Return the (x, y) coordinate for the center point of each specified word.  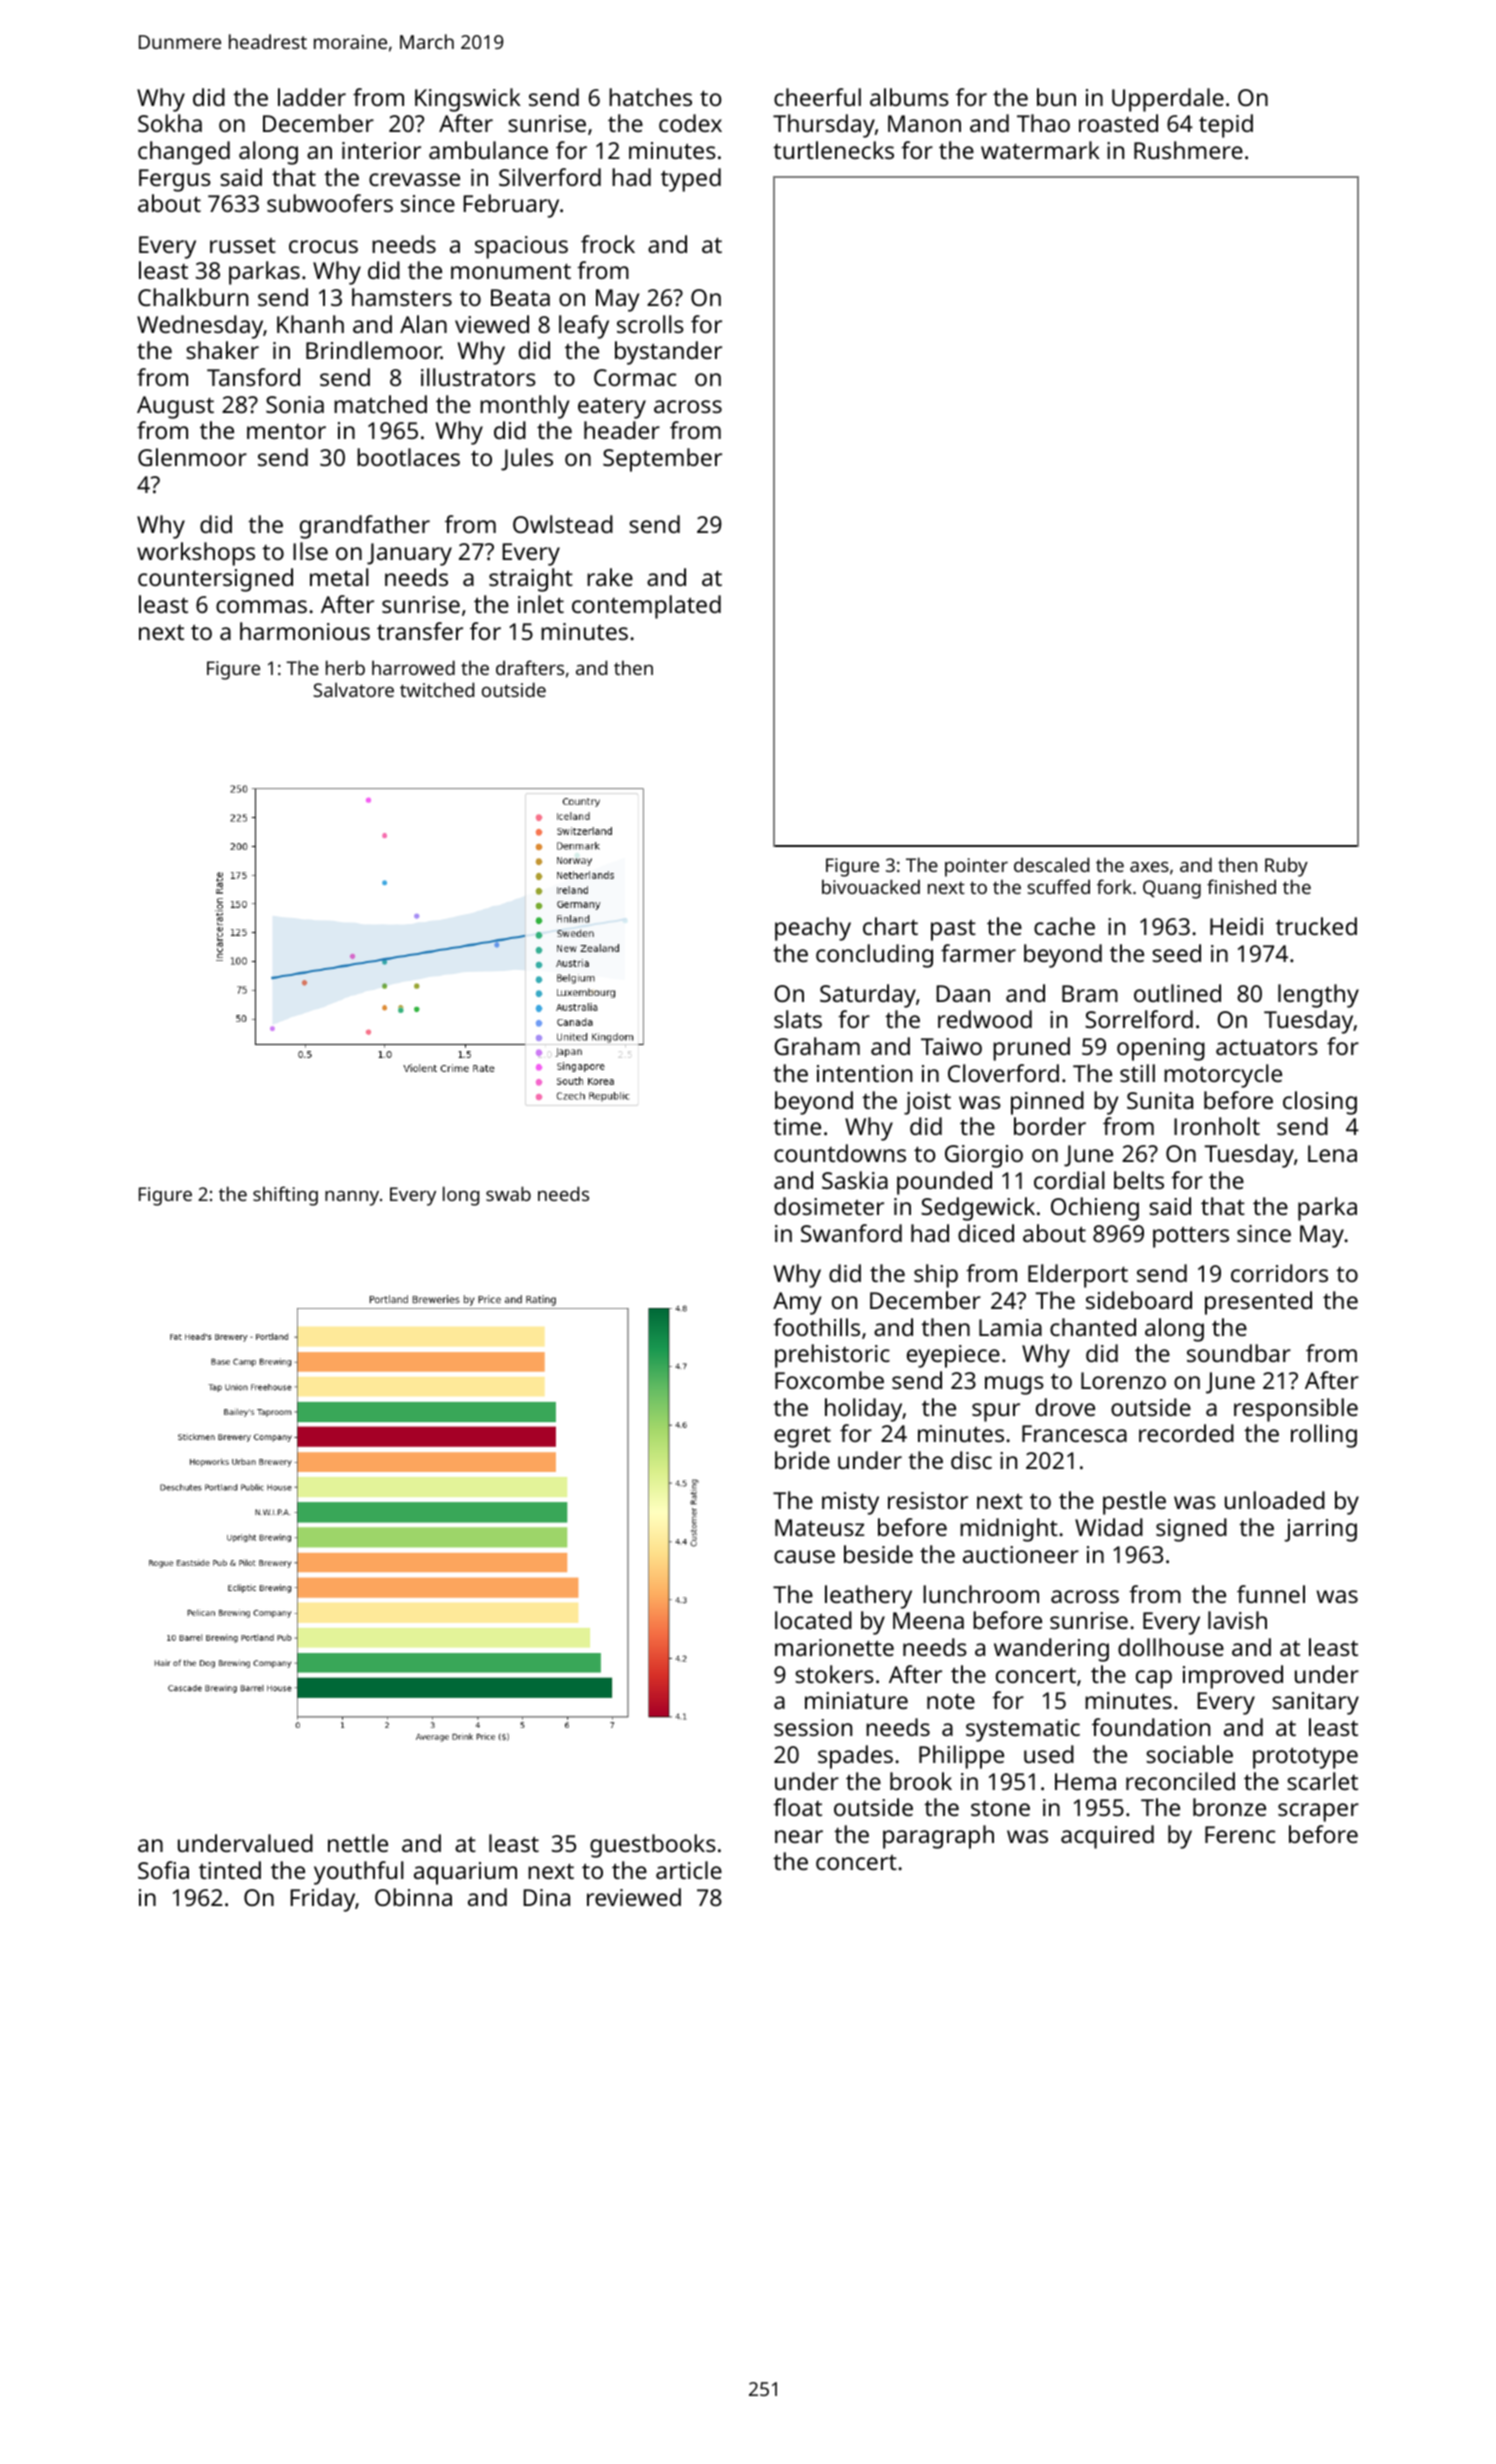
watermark (1040, 150)
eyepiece (953, 1356)
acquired (1107, 1837)
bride (802, 1460)
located (813, 1620)
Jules (527, 459)
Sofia (163, 1870)
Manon (924, 123)
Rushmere (1188, 150)
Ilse (310, 551)
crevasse (414, 179)
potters (1191, 1237)
